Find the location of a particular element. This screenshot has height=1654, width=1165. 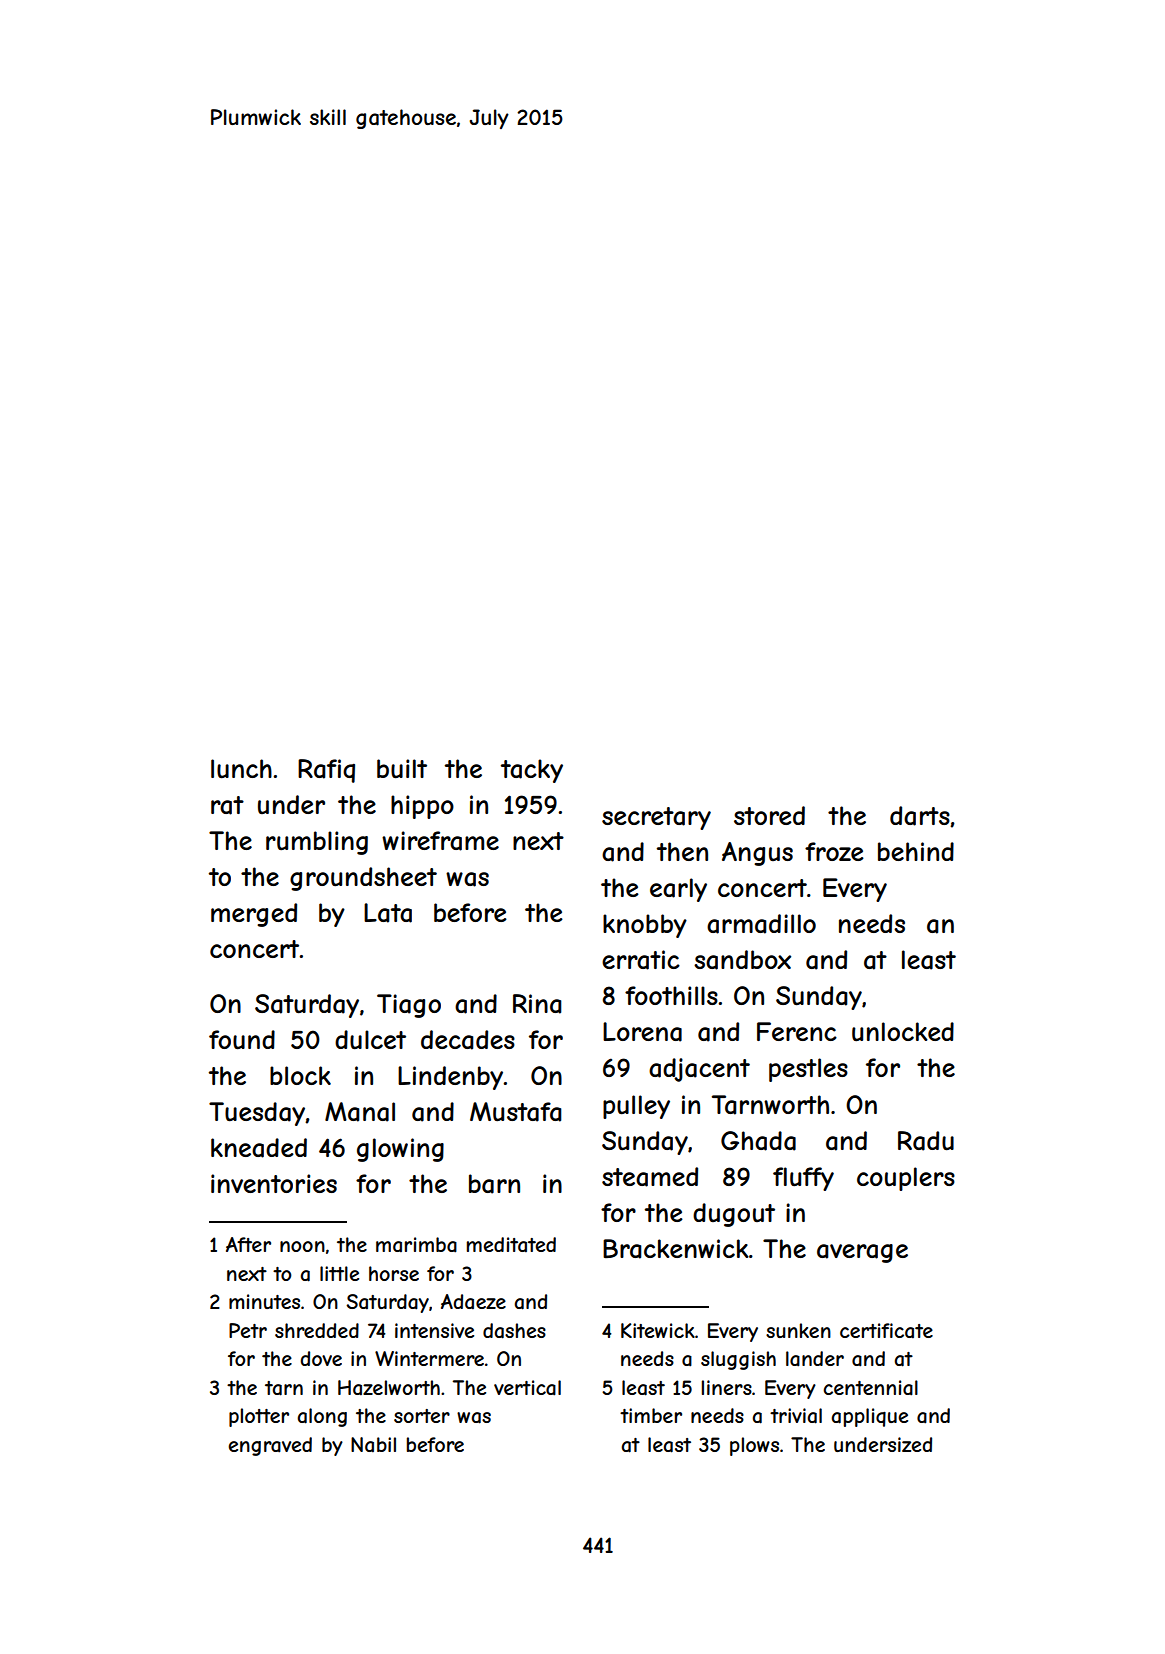

pulley is located at coordinates (636, 1107).
